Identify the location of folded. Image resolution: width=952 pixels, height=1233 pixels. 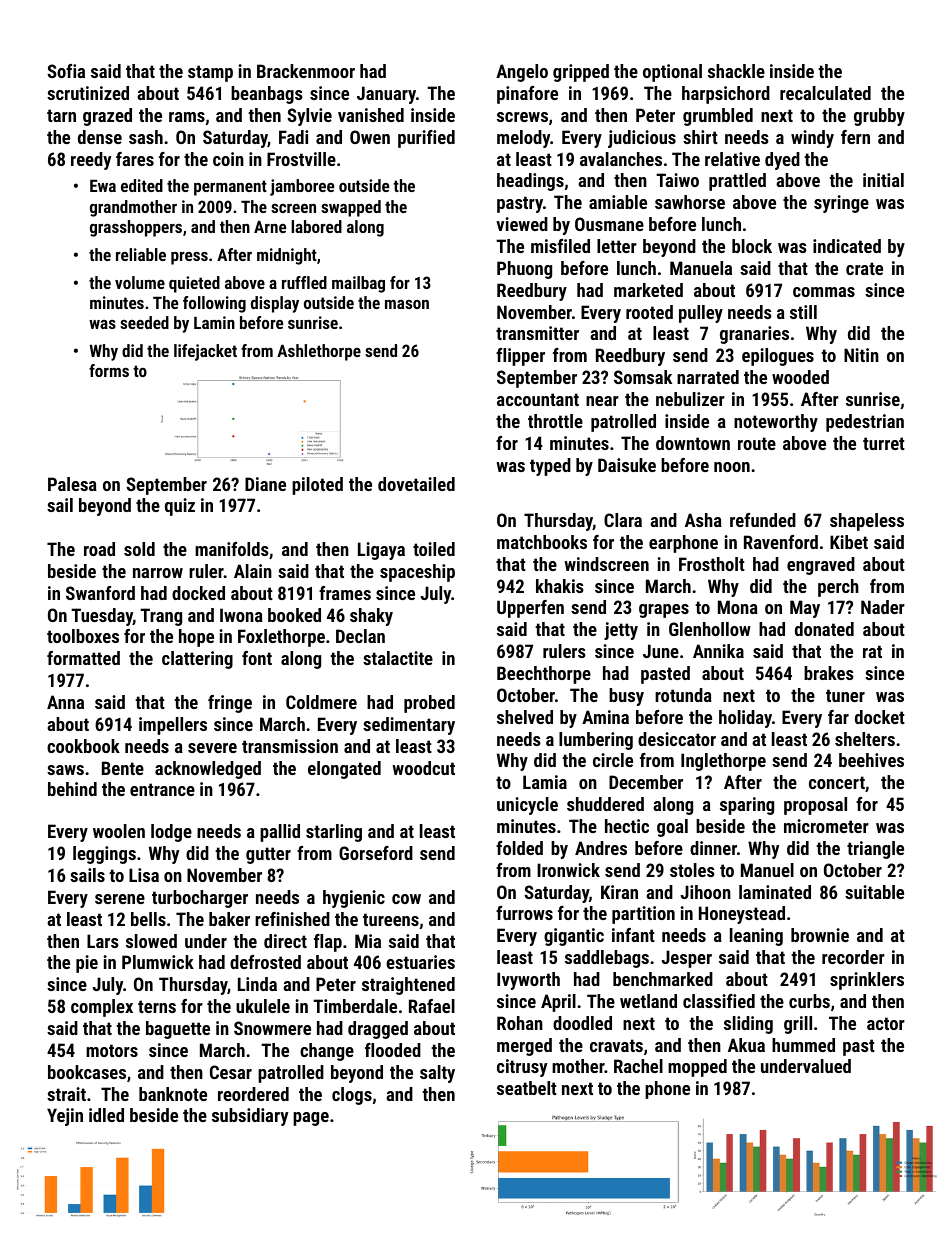
(519, 848).
